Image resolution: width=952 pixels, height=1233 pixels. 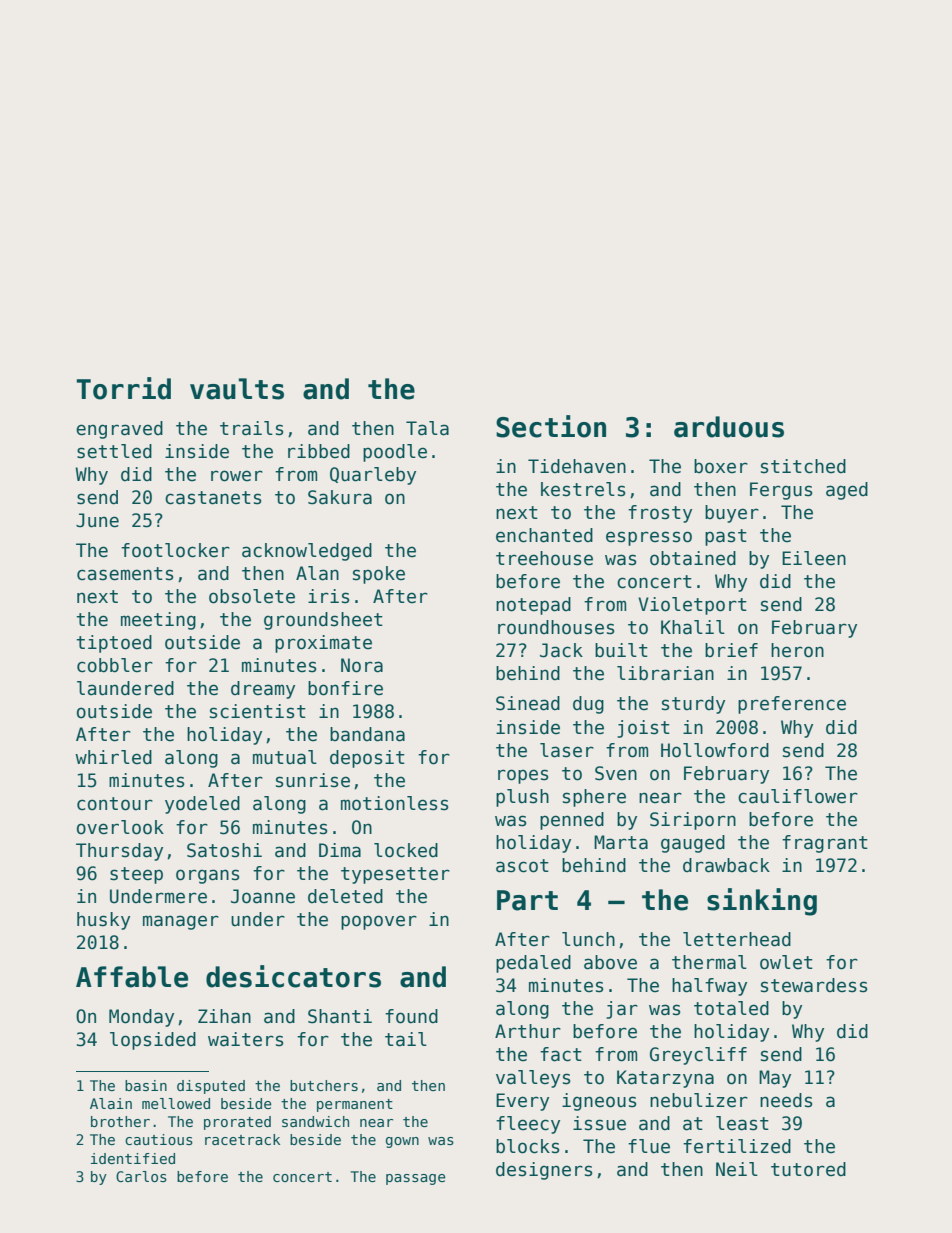 What do you see at coordinates (561, 1054) in the document?
I see `fact` at bounding box center [561, 1054].
